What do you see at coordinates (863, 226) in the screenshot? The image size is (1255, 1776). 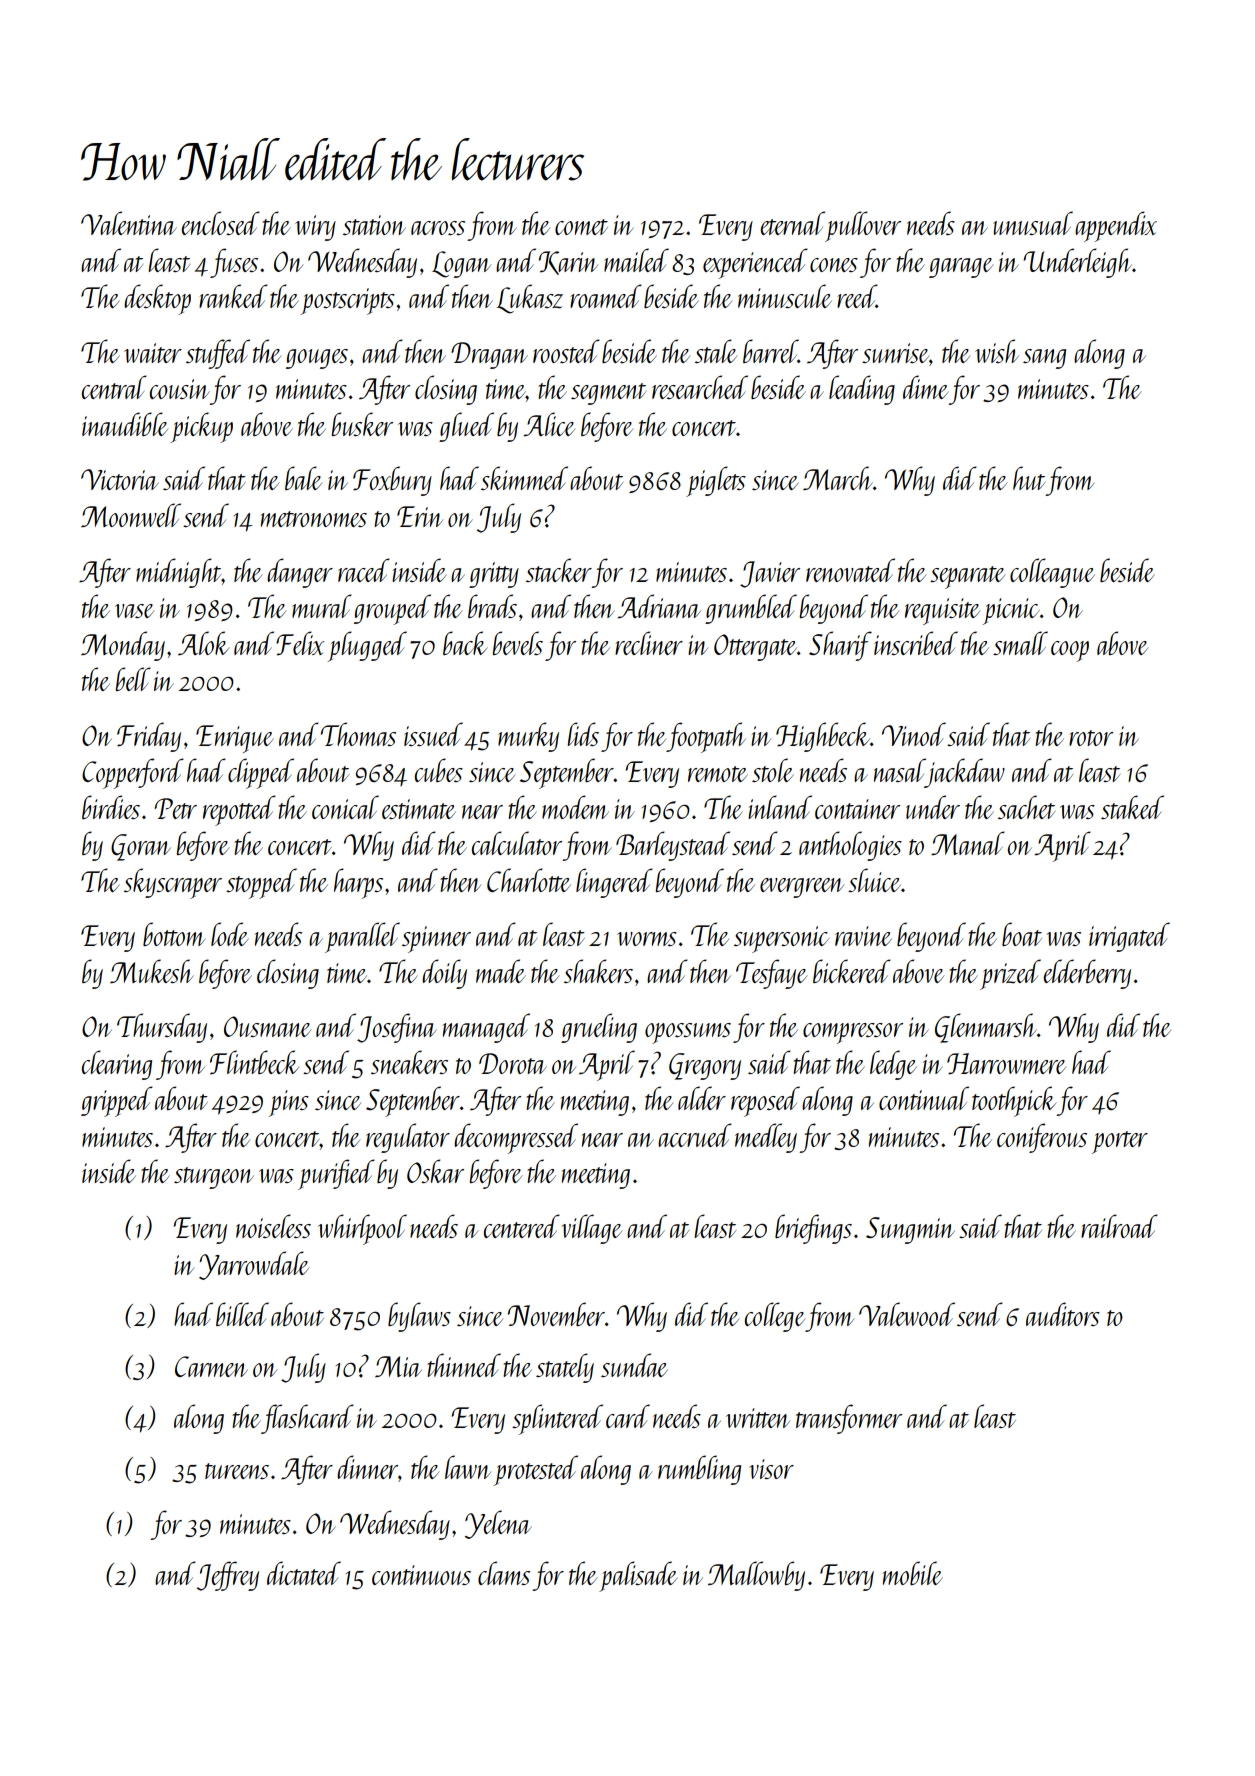 I see `pullover` at bounding box center [863, 226].
